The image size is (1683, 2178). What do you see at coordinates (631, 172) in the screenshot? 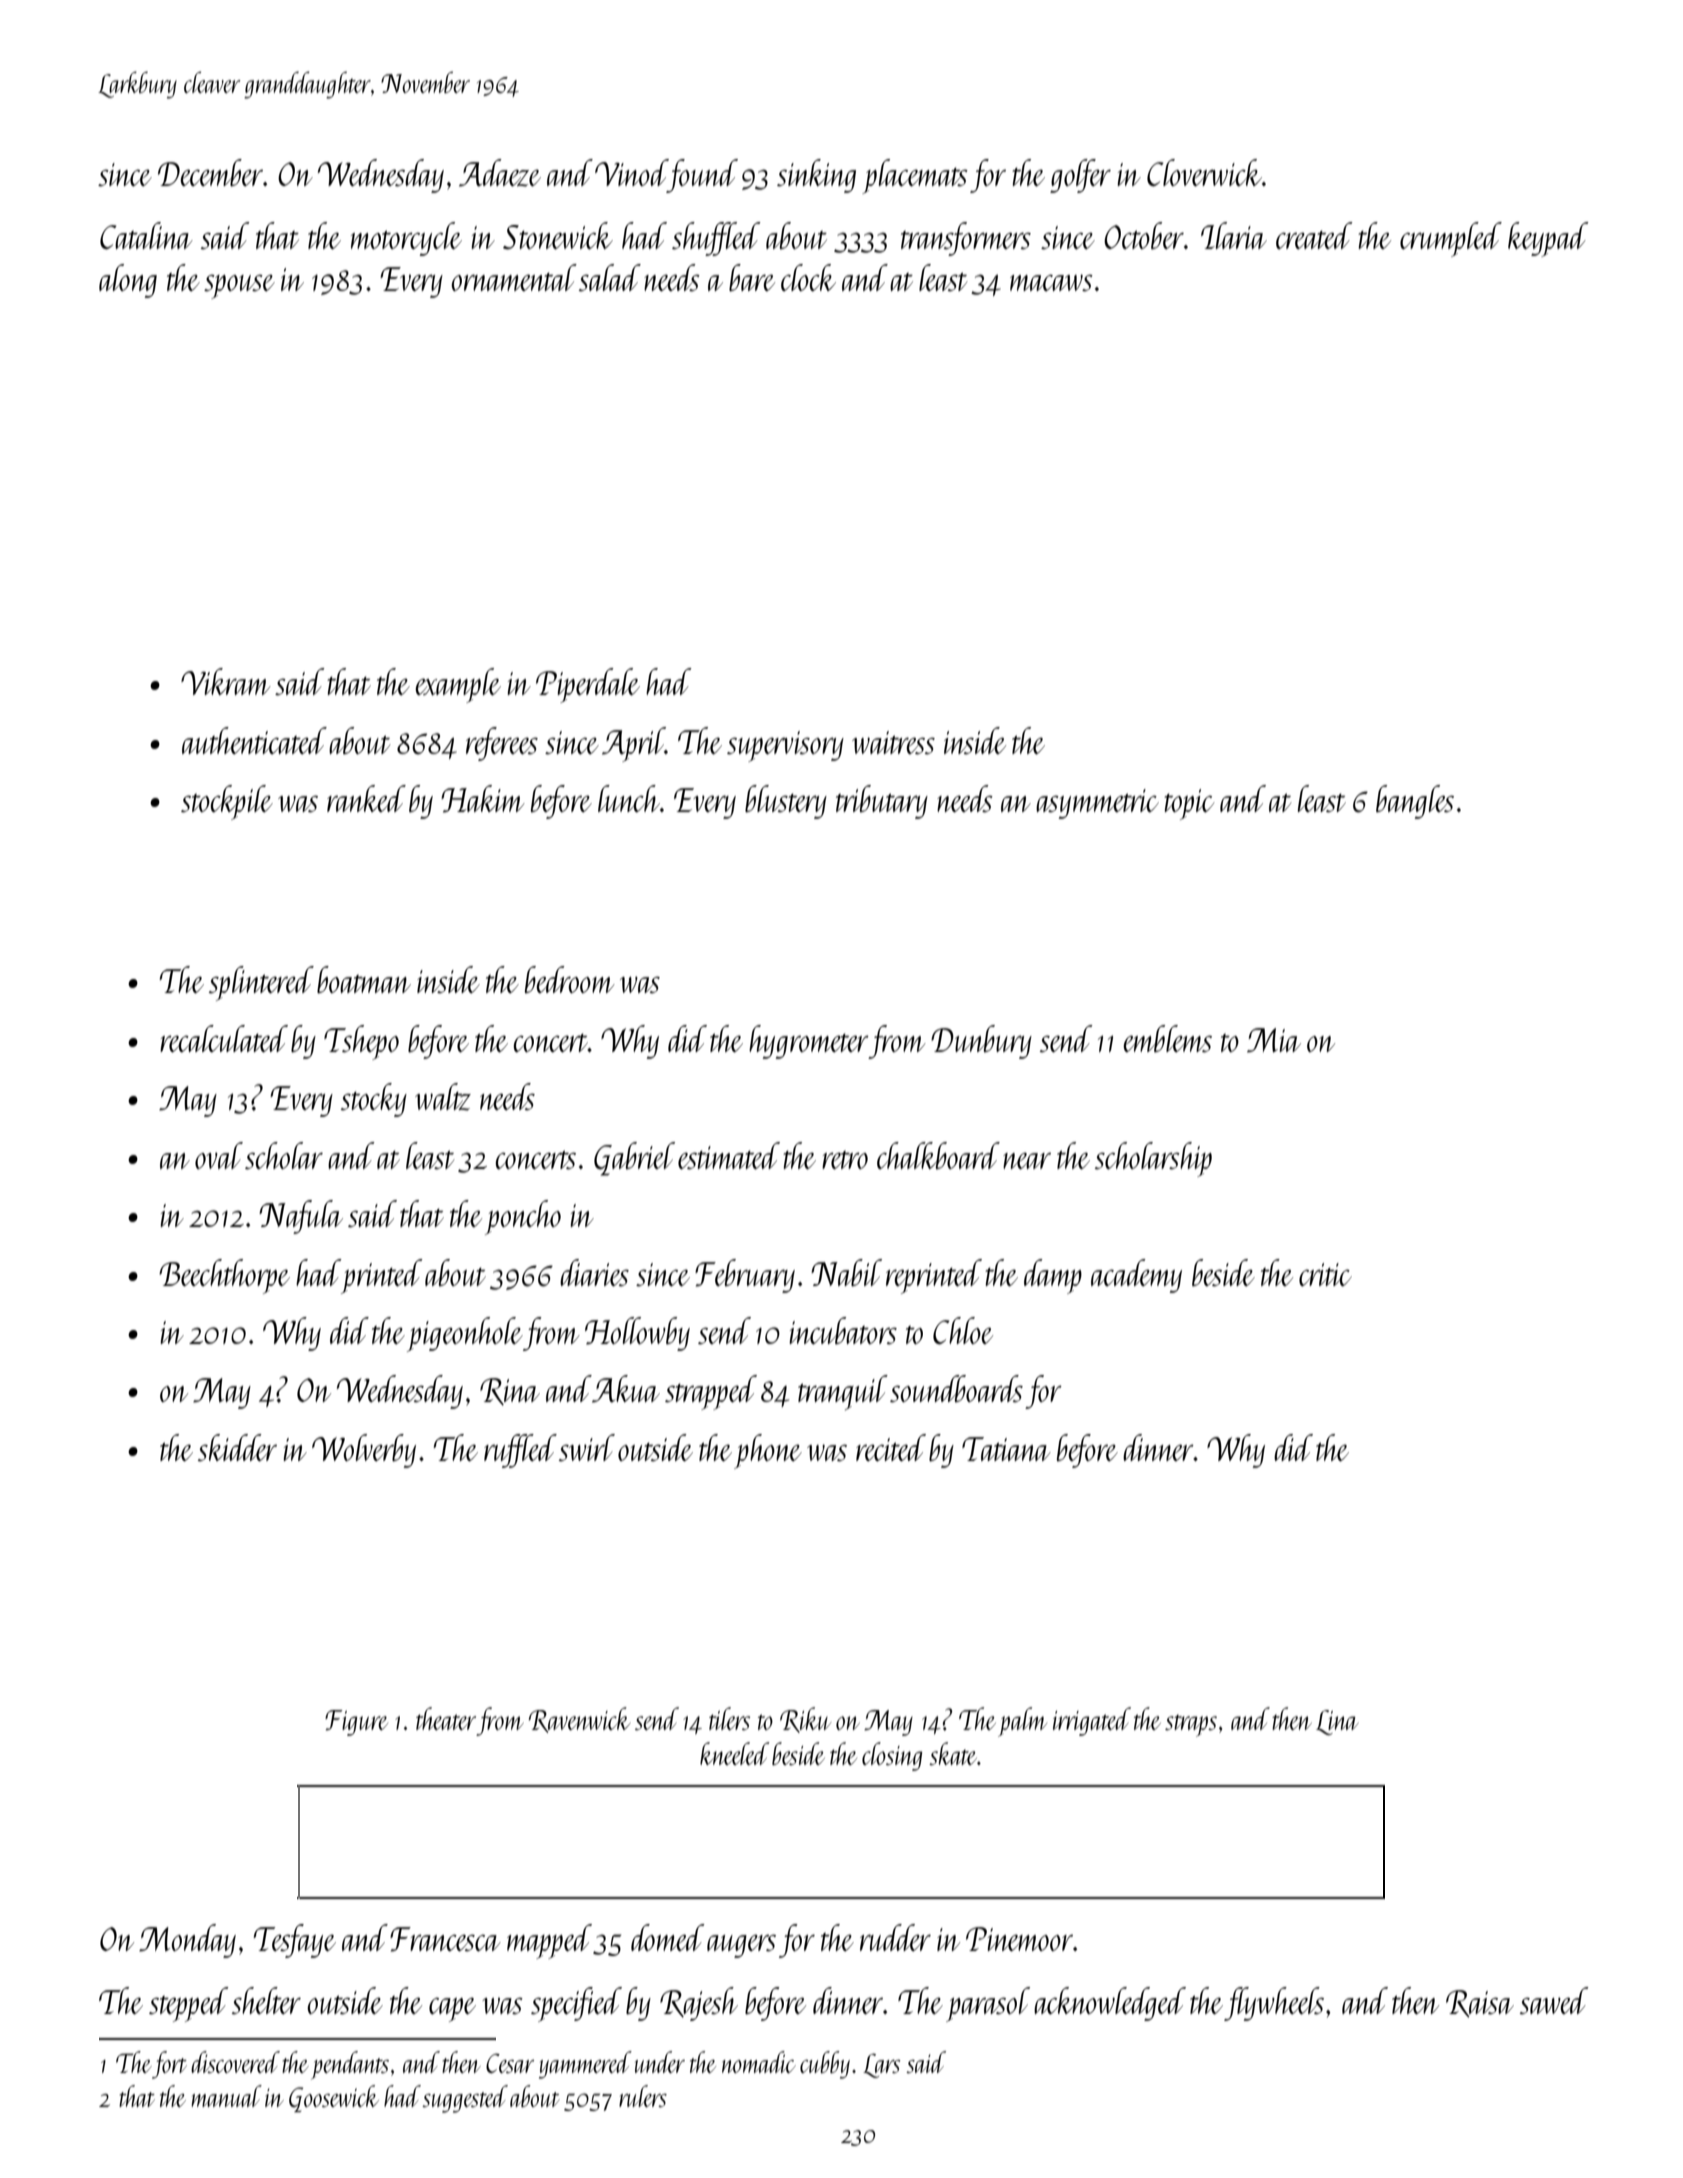
I see `Vinod` at bounding box center [631, 172].
